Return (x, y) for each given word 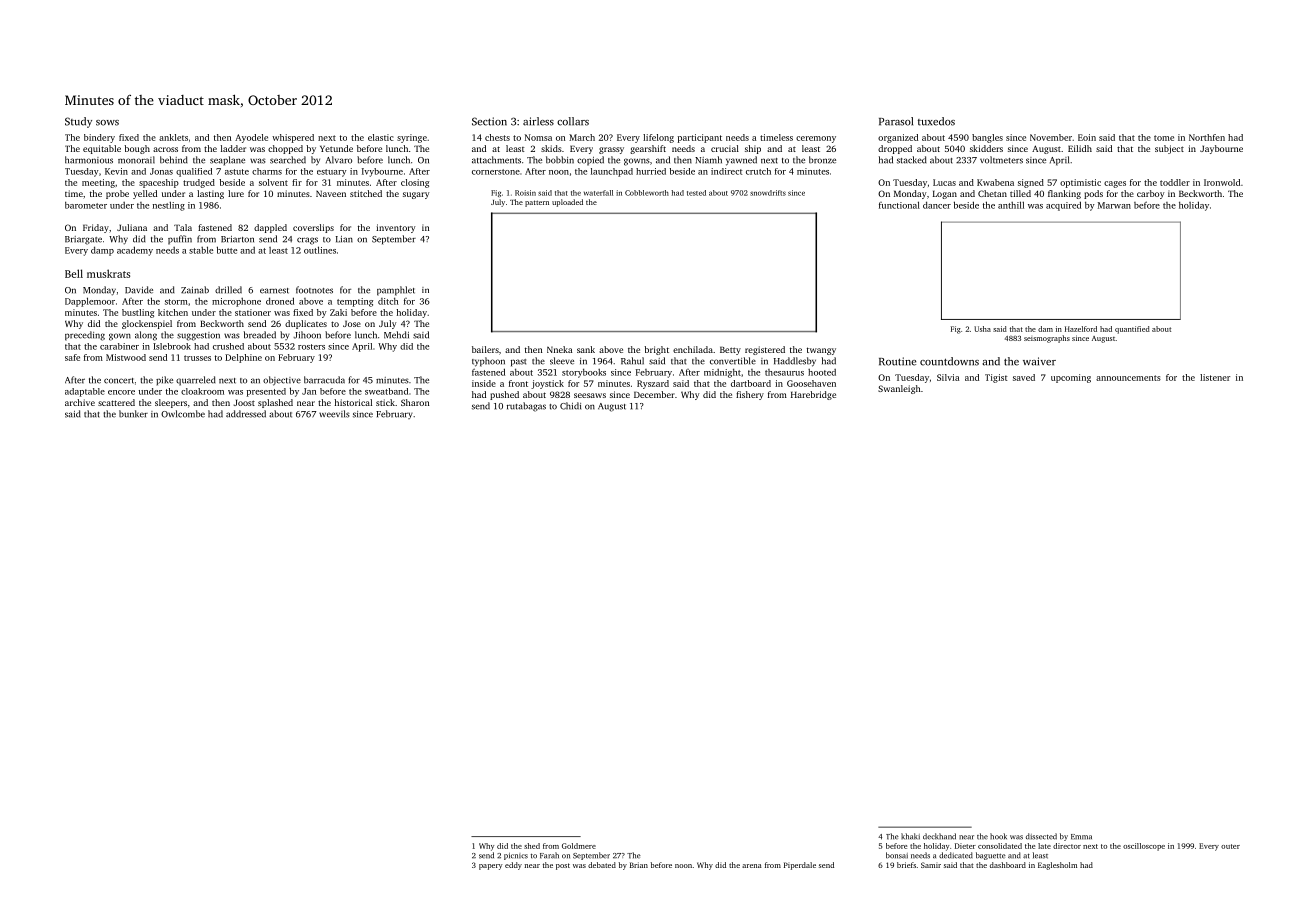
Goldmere (579, 846)
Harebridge (813, 395)
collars (573, 121)
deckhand (939, 836)
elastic (381, 137)
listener (1215, 377)
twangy (821, 351)
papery (491, 867)
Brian (639, 865)
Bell (74, 273)
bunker (133, 414)
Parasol (896, 121)
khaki (910, 836)
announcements (1128, 378)
